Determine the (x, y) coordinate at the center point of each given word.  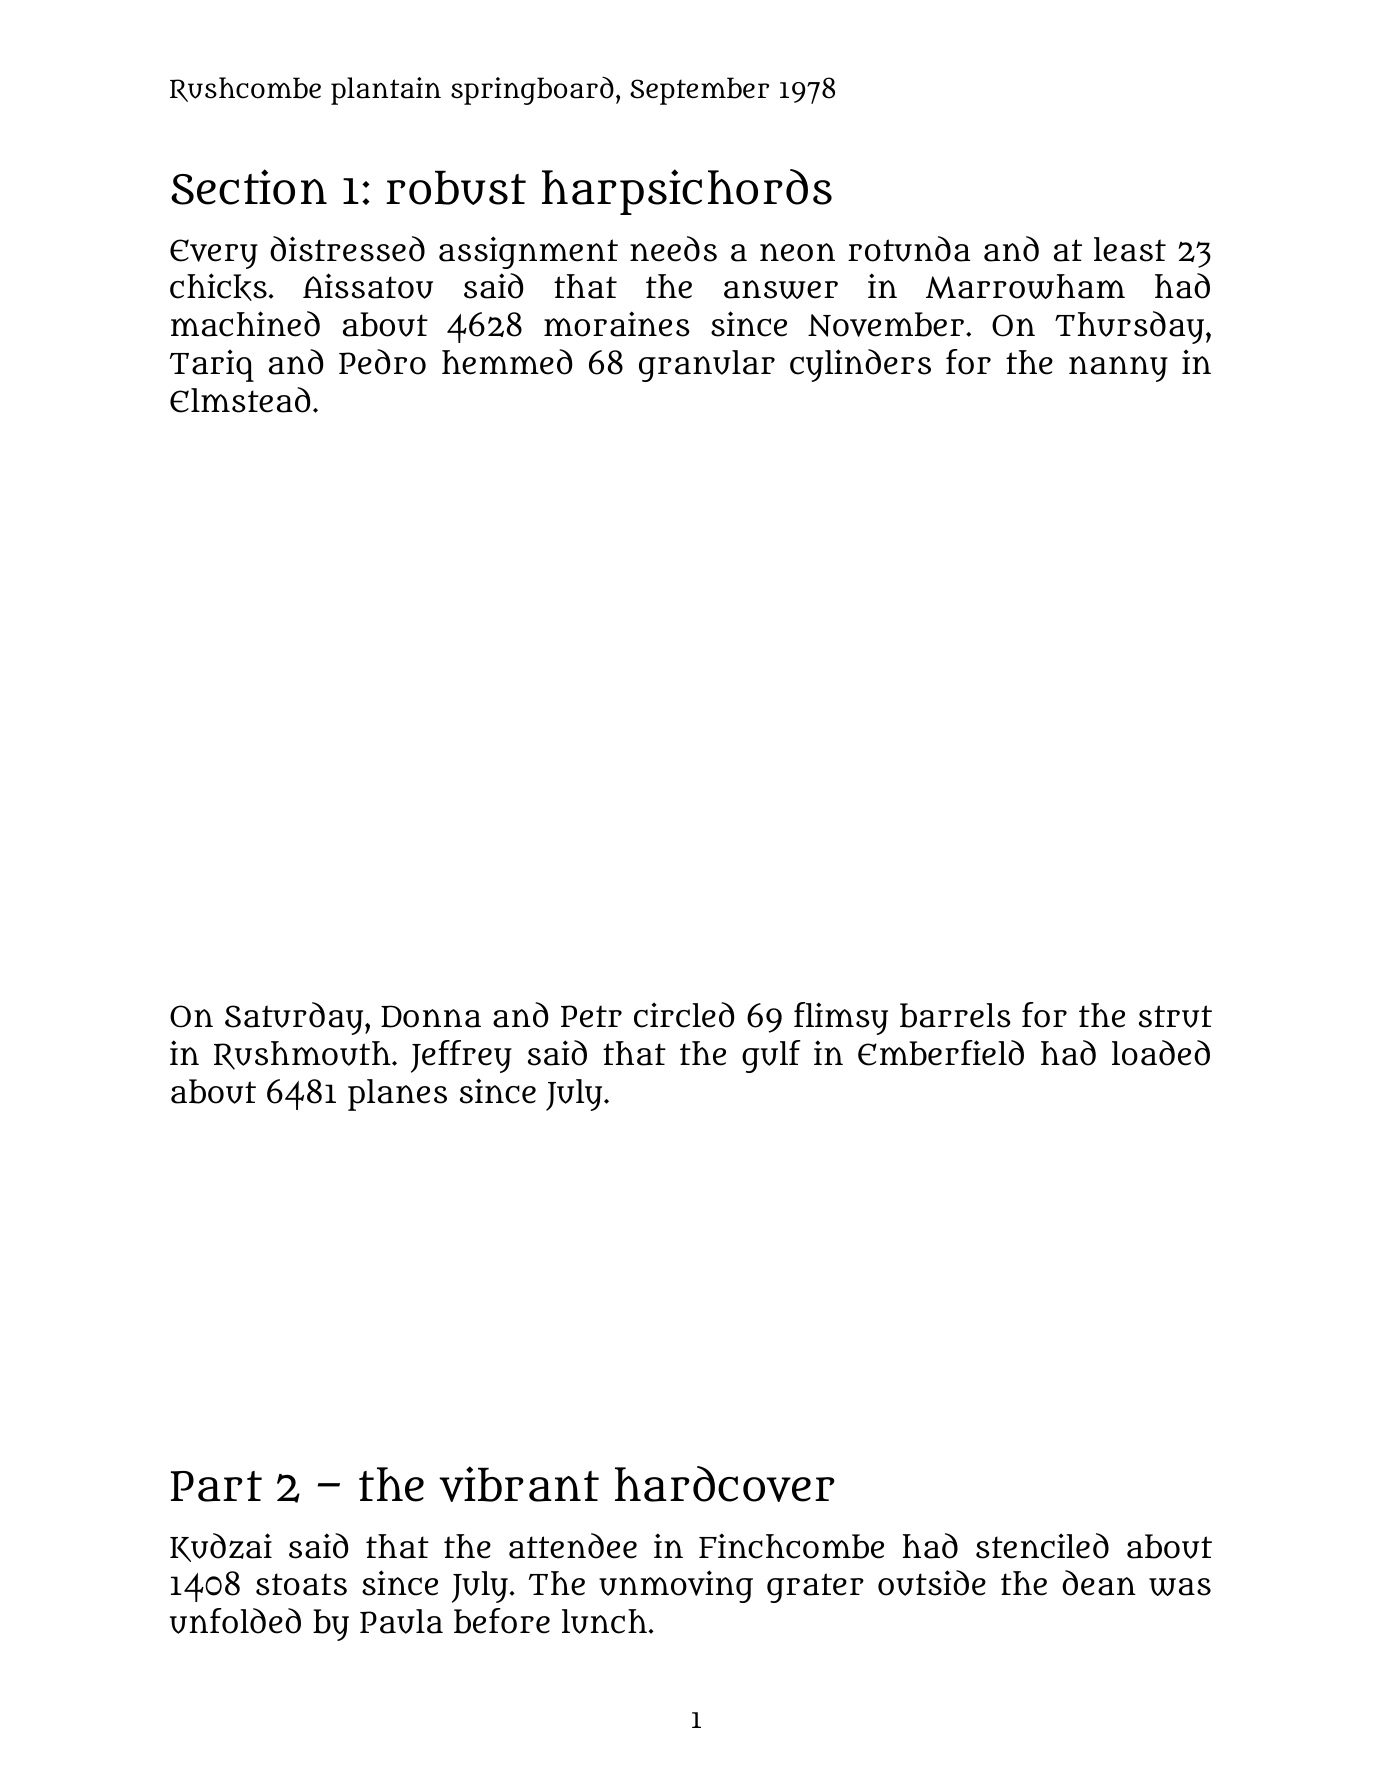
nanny (1118, 369)
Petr (591, 1016)
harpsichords (687, 192)
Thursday (1129, 327)
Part (216, 1486)
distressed (347, 249)
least (1130, 249)
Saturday (294, 1018)
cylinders (860, 365)
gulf (771, 1056)
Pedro (382, 362)
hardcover (724, 1484)
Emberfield (941, 1053)
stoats (301, 1584)
